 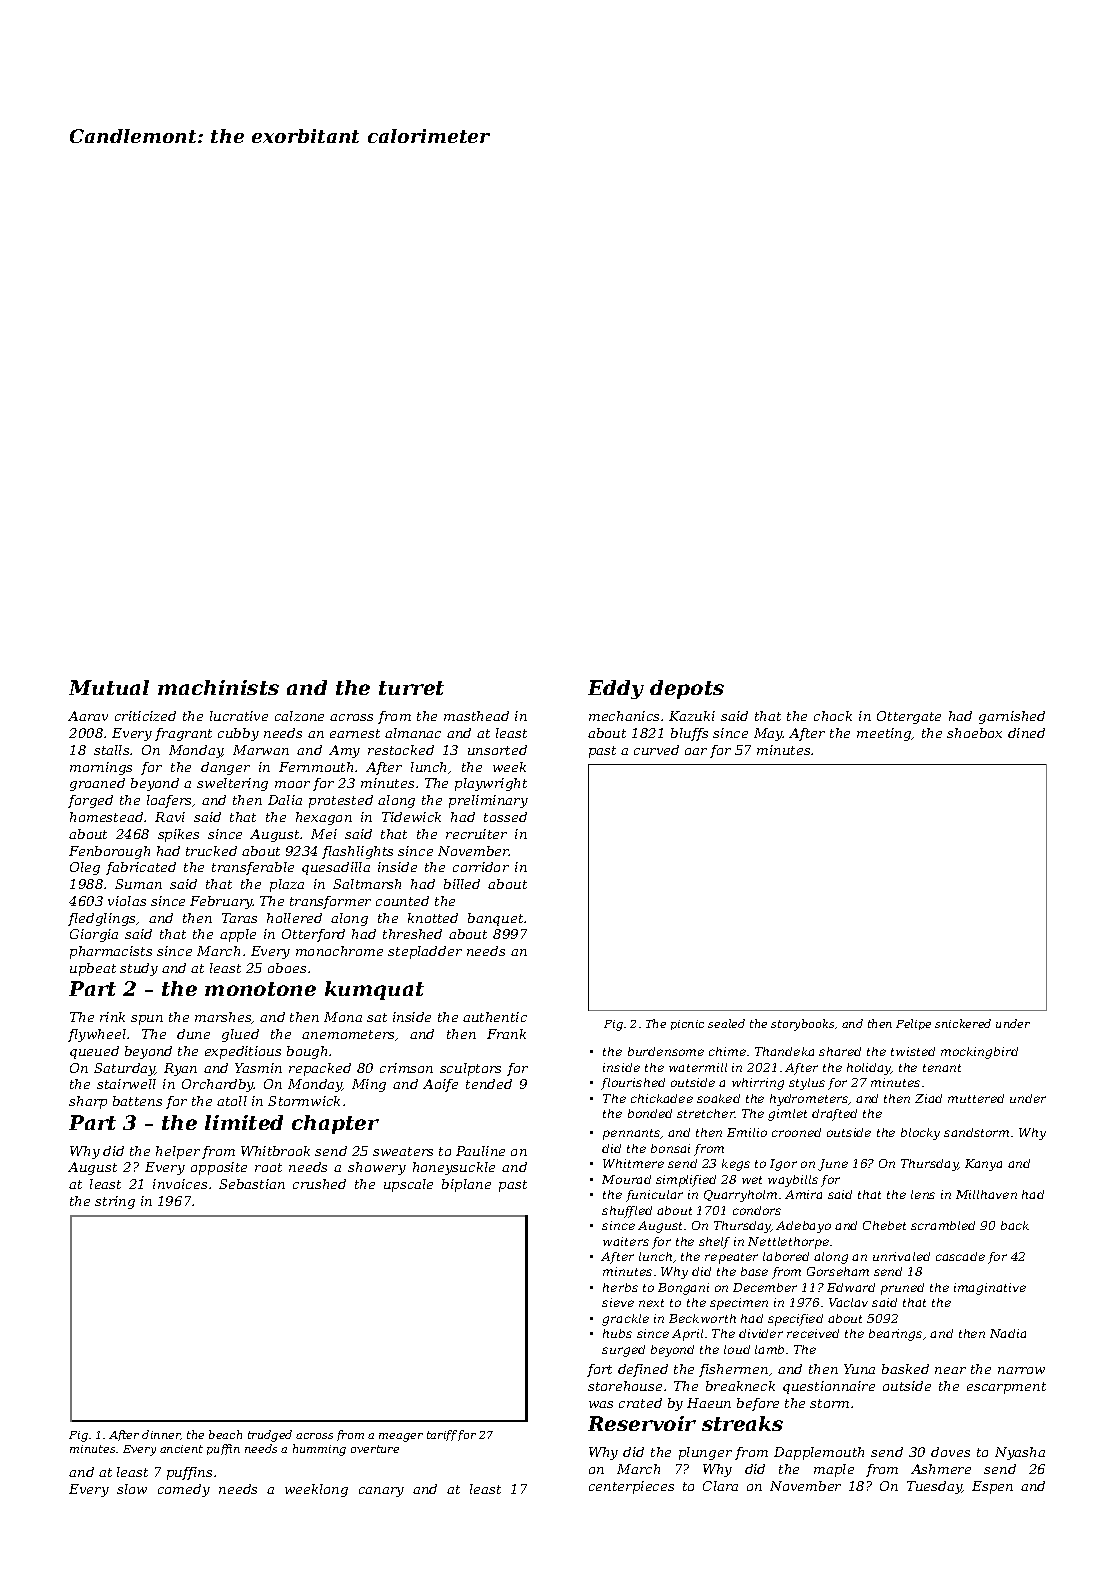 I want to click on picnic, so click(x=687, y=1025).
